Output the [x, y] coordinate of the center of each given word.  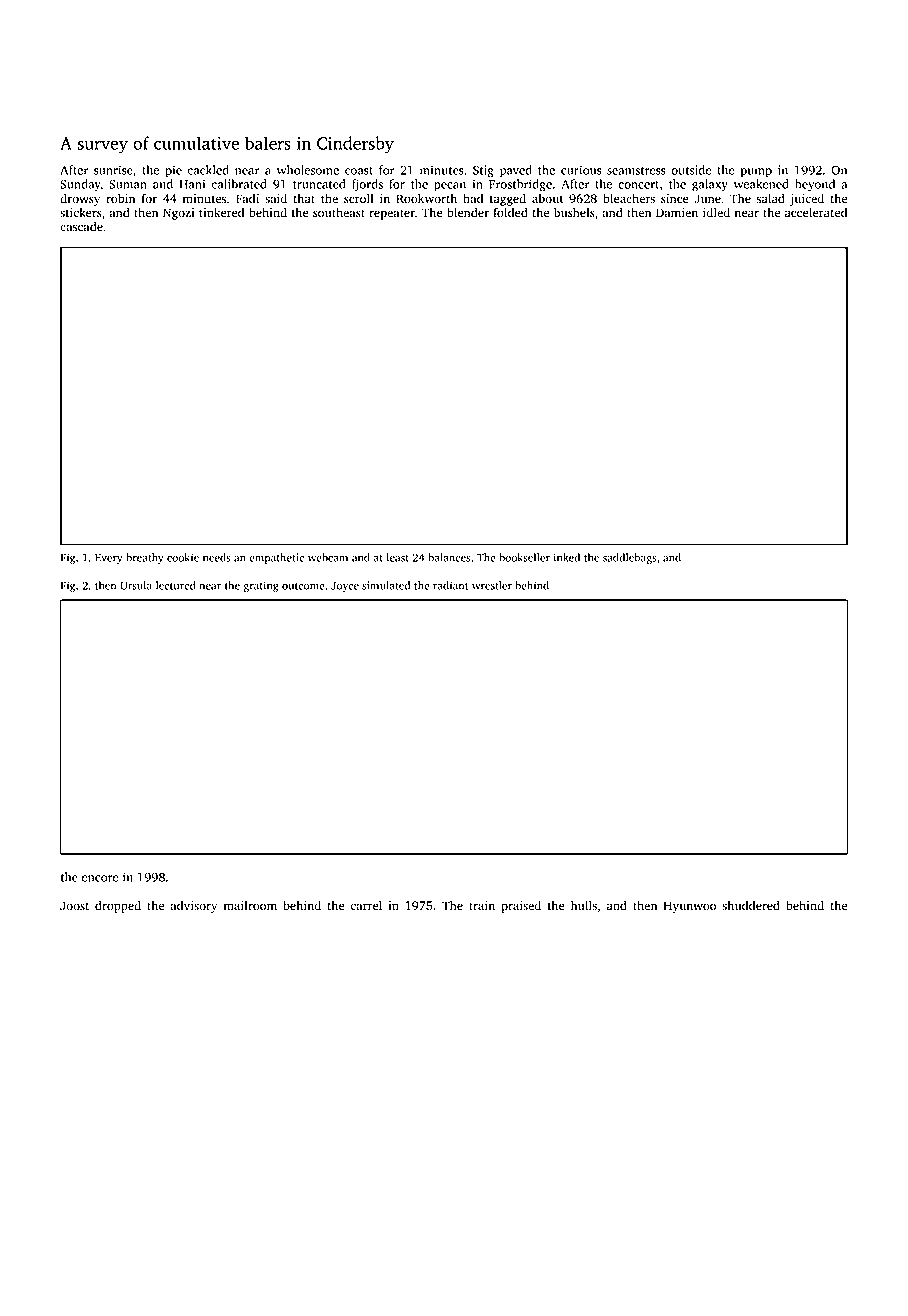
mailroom [250, 905]
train [482, 906]
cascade [81, 226]
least [398, 557]
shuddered [751, 905]
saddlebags [629, 558]
